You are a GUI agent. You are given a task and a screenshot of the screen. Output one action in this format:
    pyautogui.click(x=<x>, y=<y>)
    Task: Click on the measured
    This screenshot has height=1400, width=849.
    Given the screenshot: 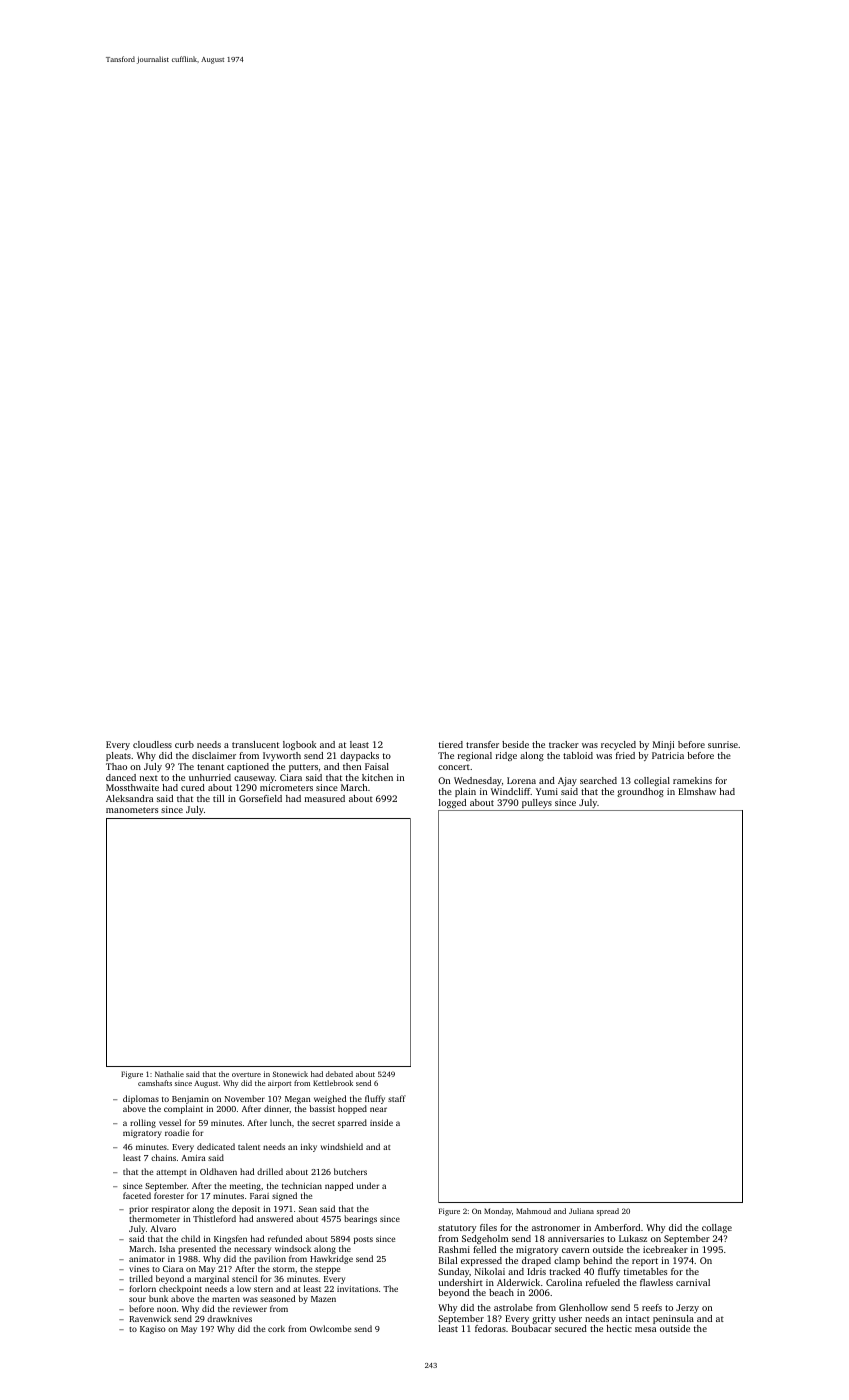 What is the action you would take?
    pyautogui.click(x=325, y=798)
